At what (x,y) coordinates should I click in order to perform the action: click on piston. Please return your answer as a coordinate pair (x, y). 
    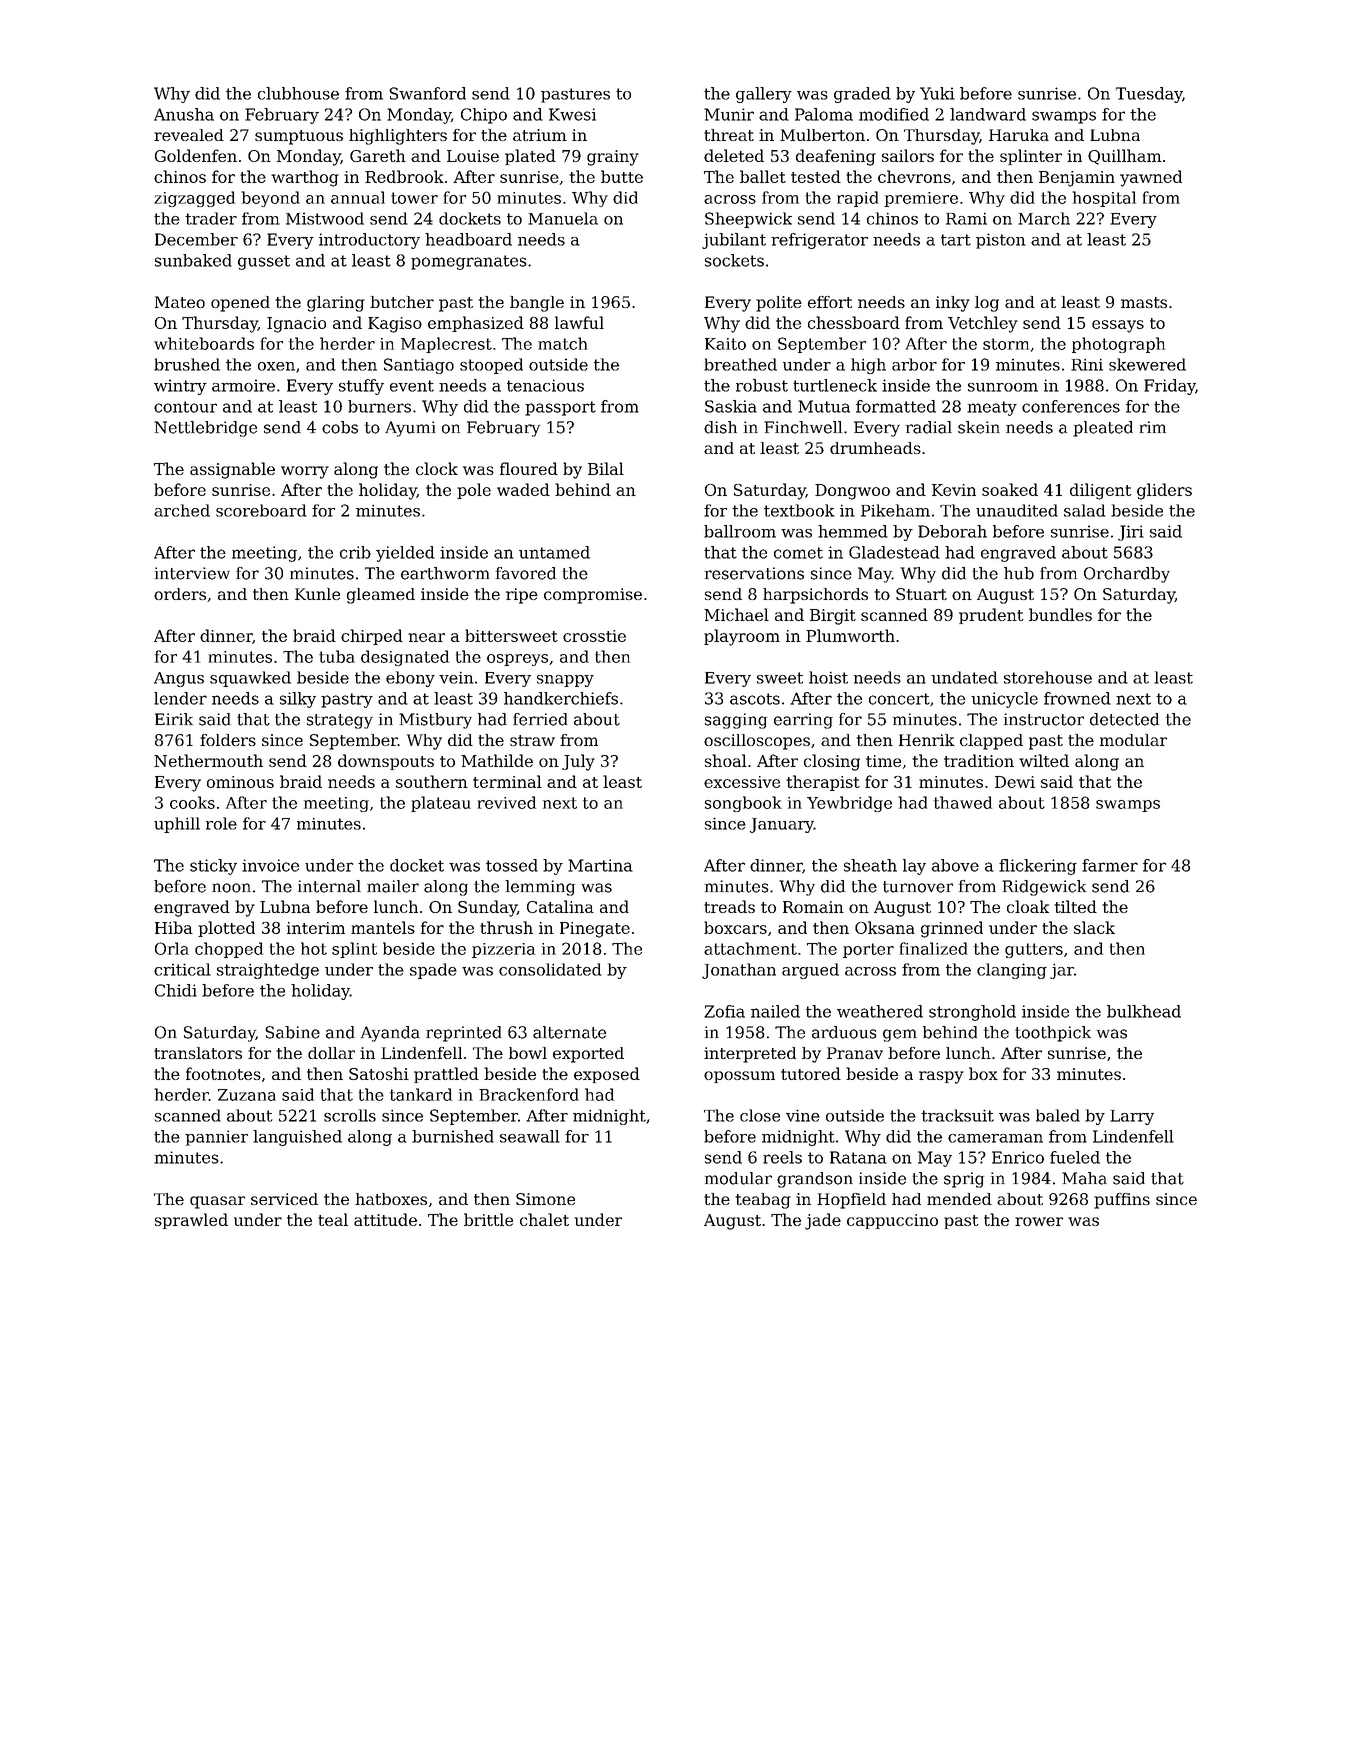
    Looking at the image, I should click on (1001, 241).
